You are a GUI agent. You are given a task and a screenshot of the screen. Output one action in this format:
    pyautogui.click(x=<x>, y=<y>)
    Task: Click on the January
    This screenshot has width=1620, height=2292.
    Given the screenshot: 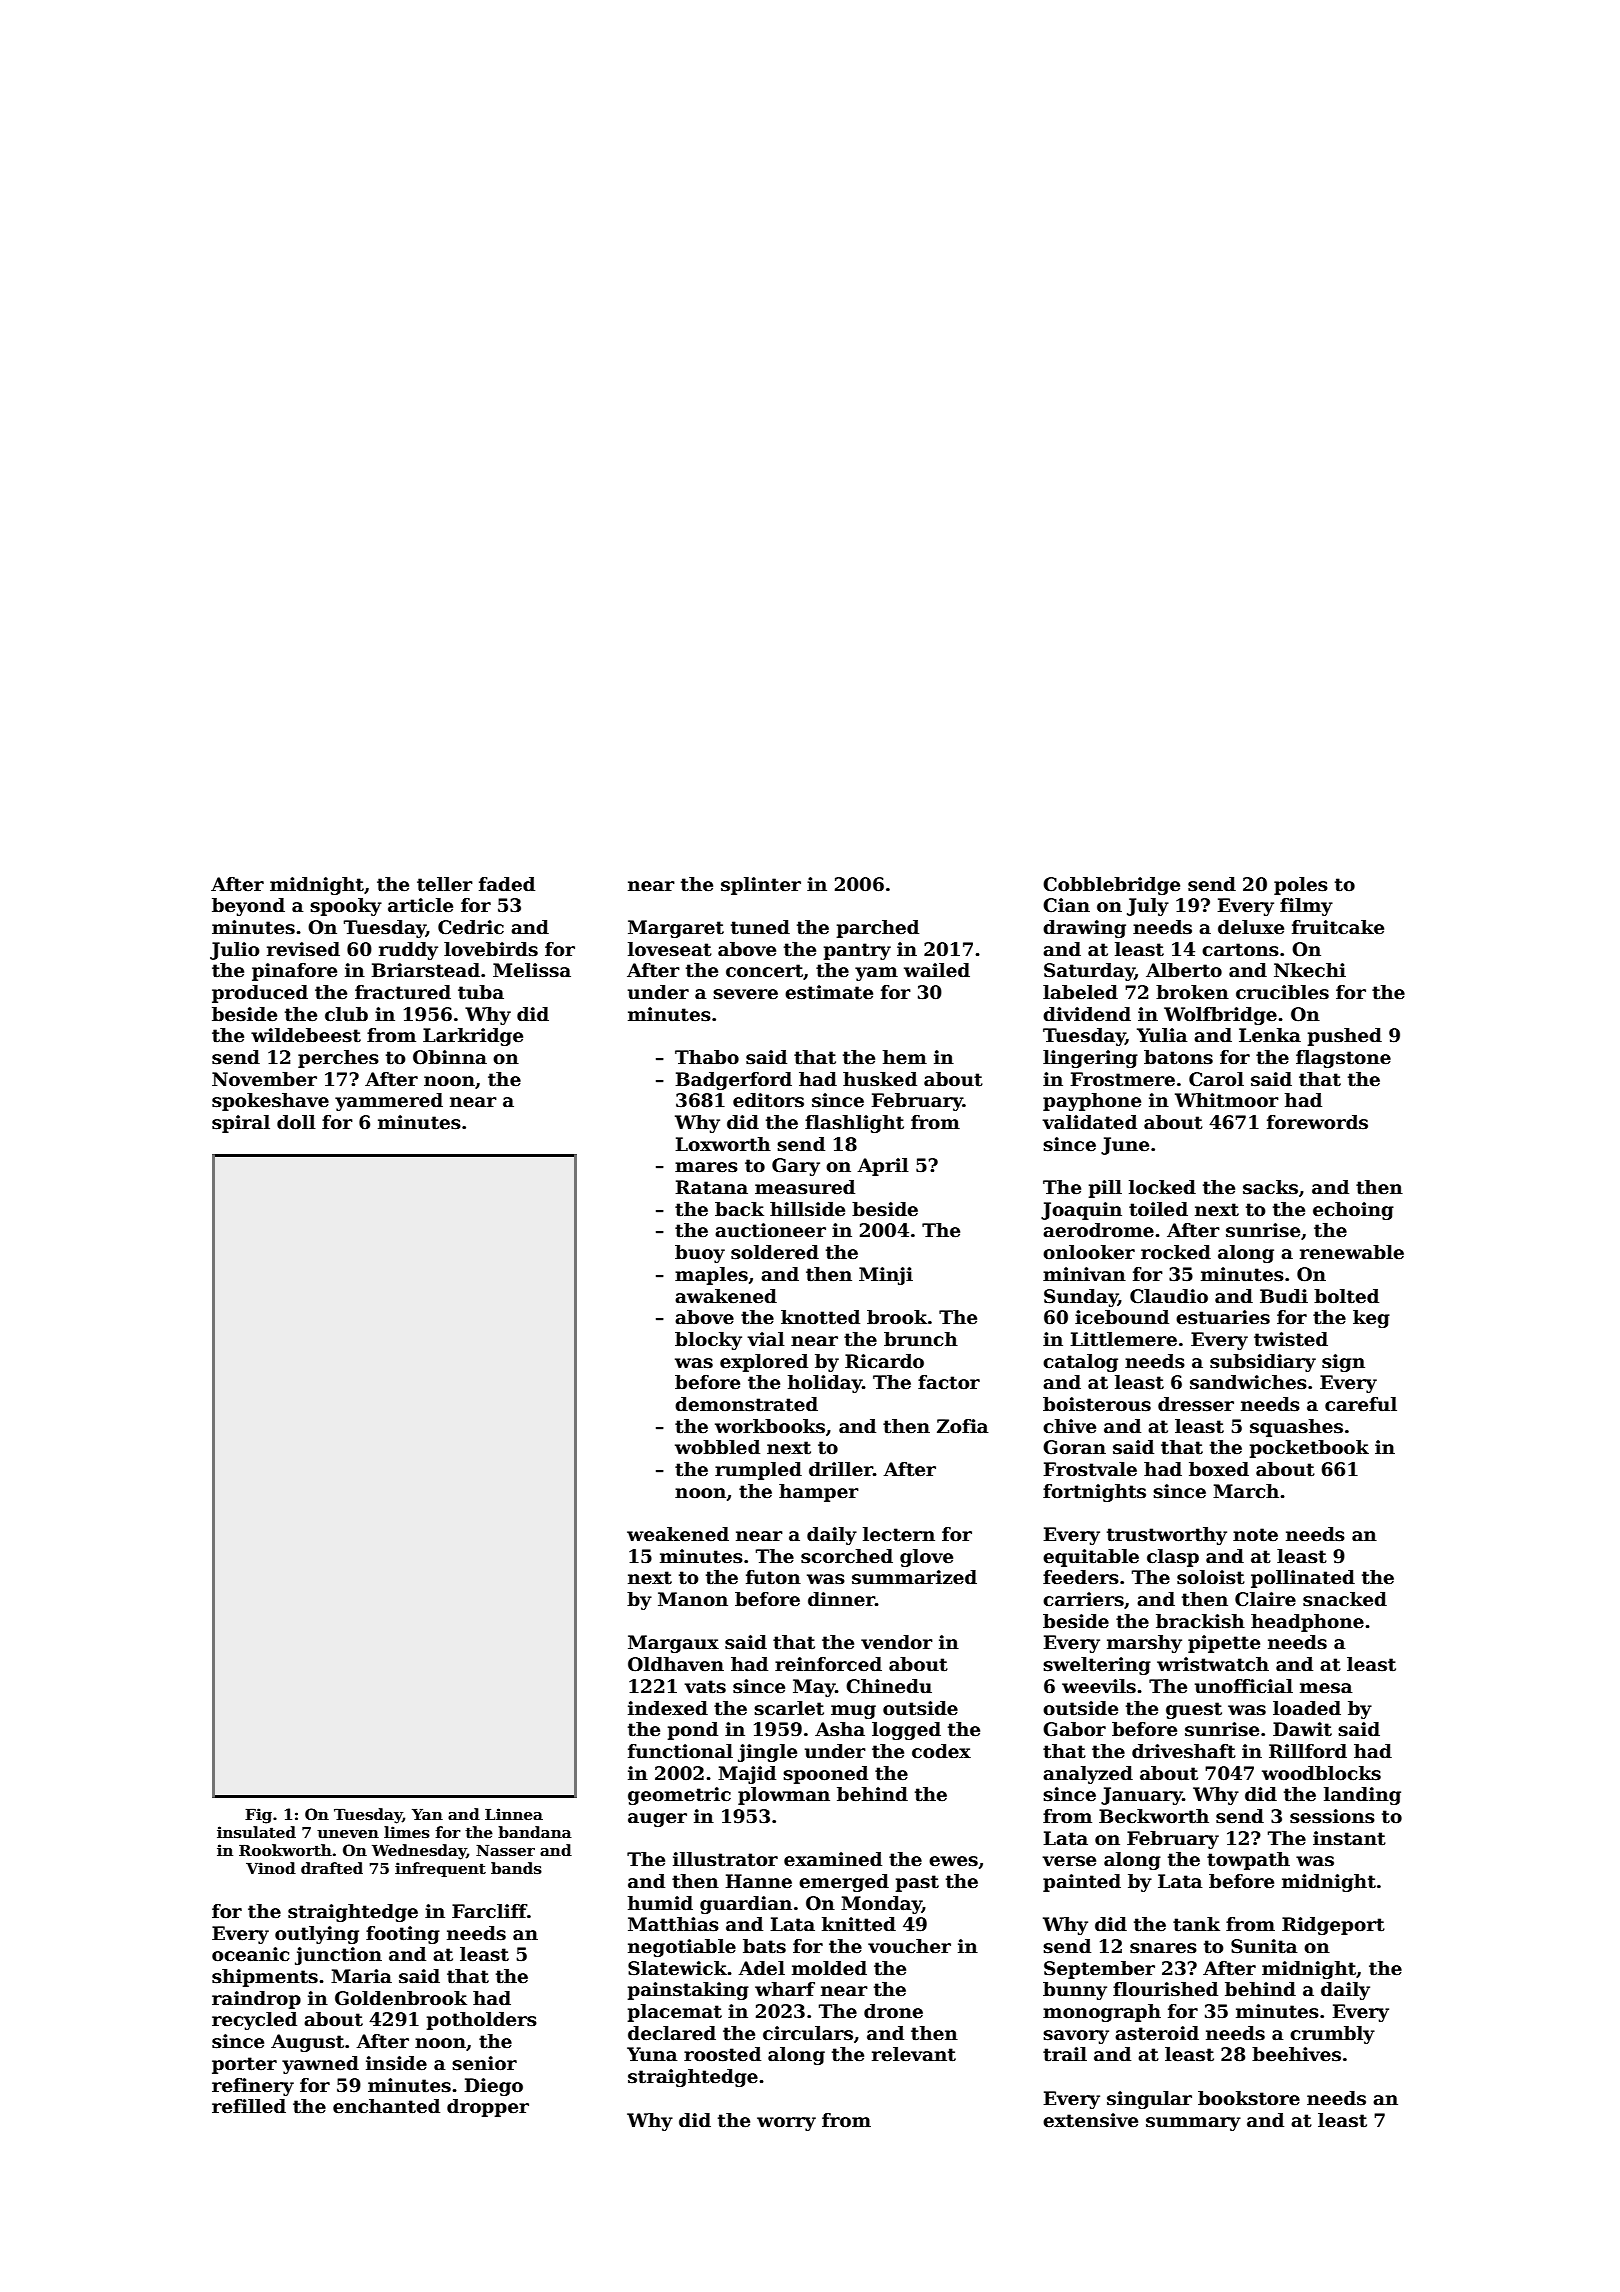 What is the action you would take?
    pyautogui.click(x=1142, y=1796)
